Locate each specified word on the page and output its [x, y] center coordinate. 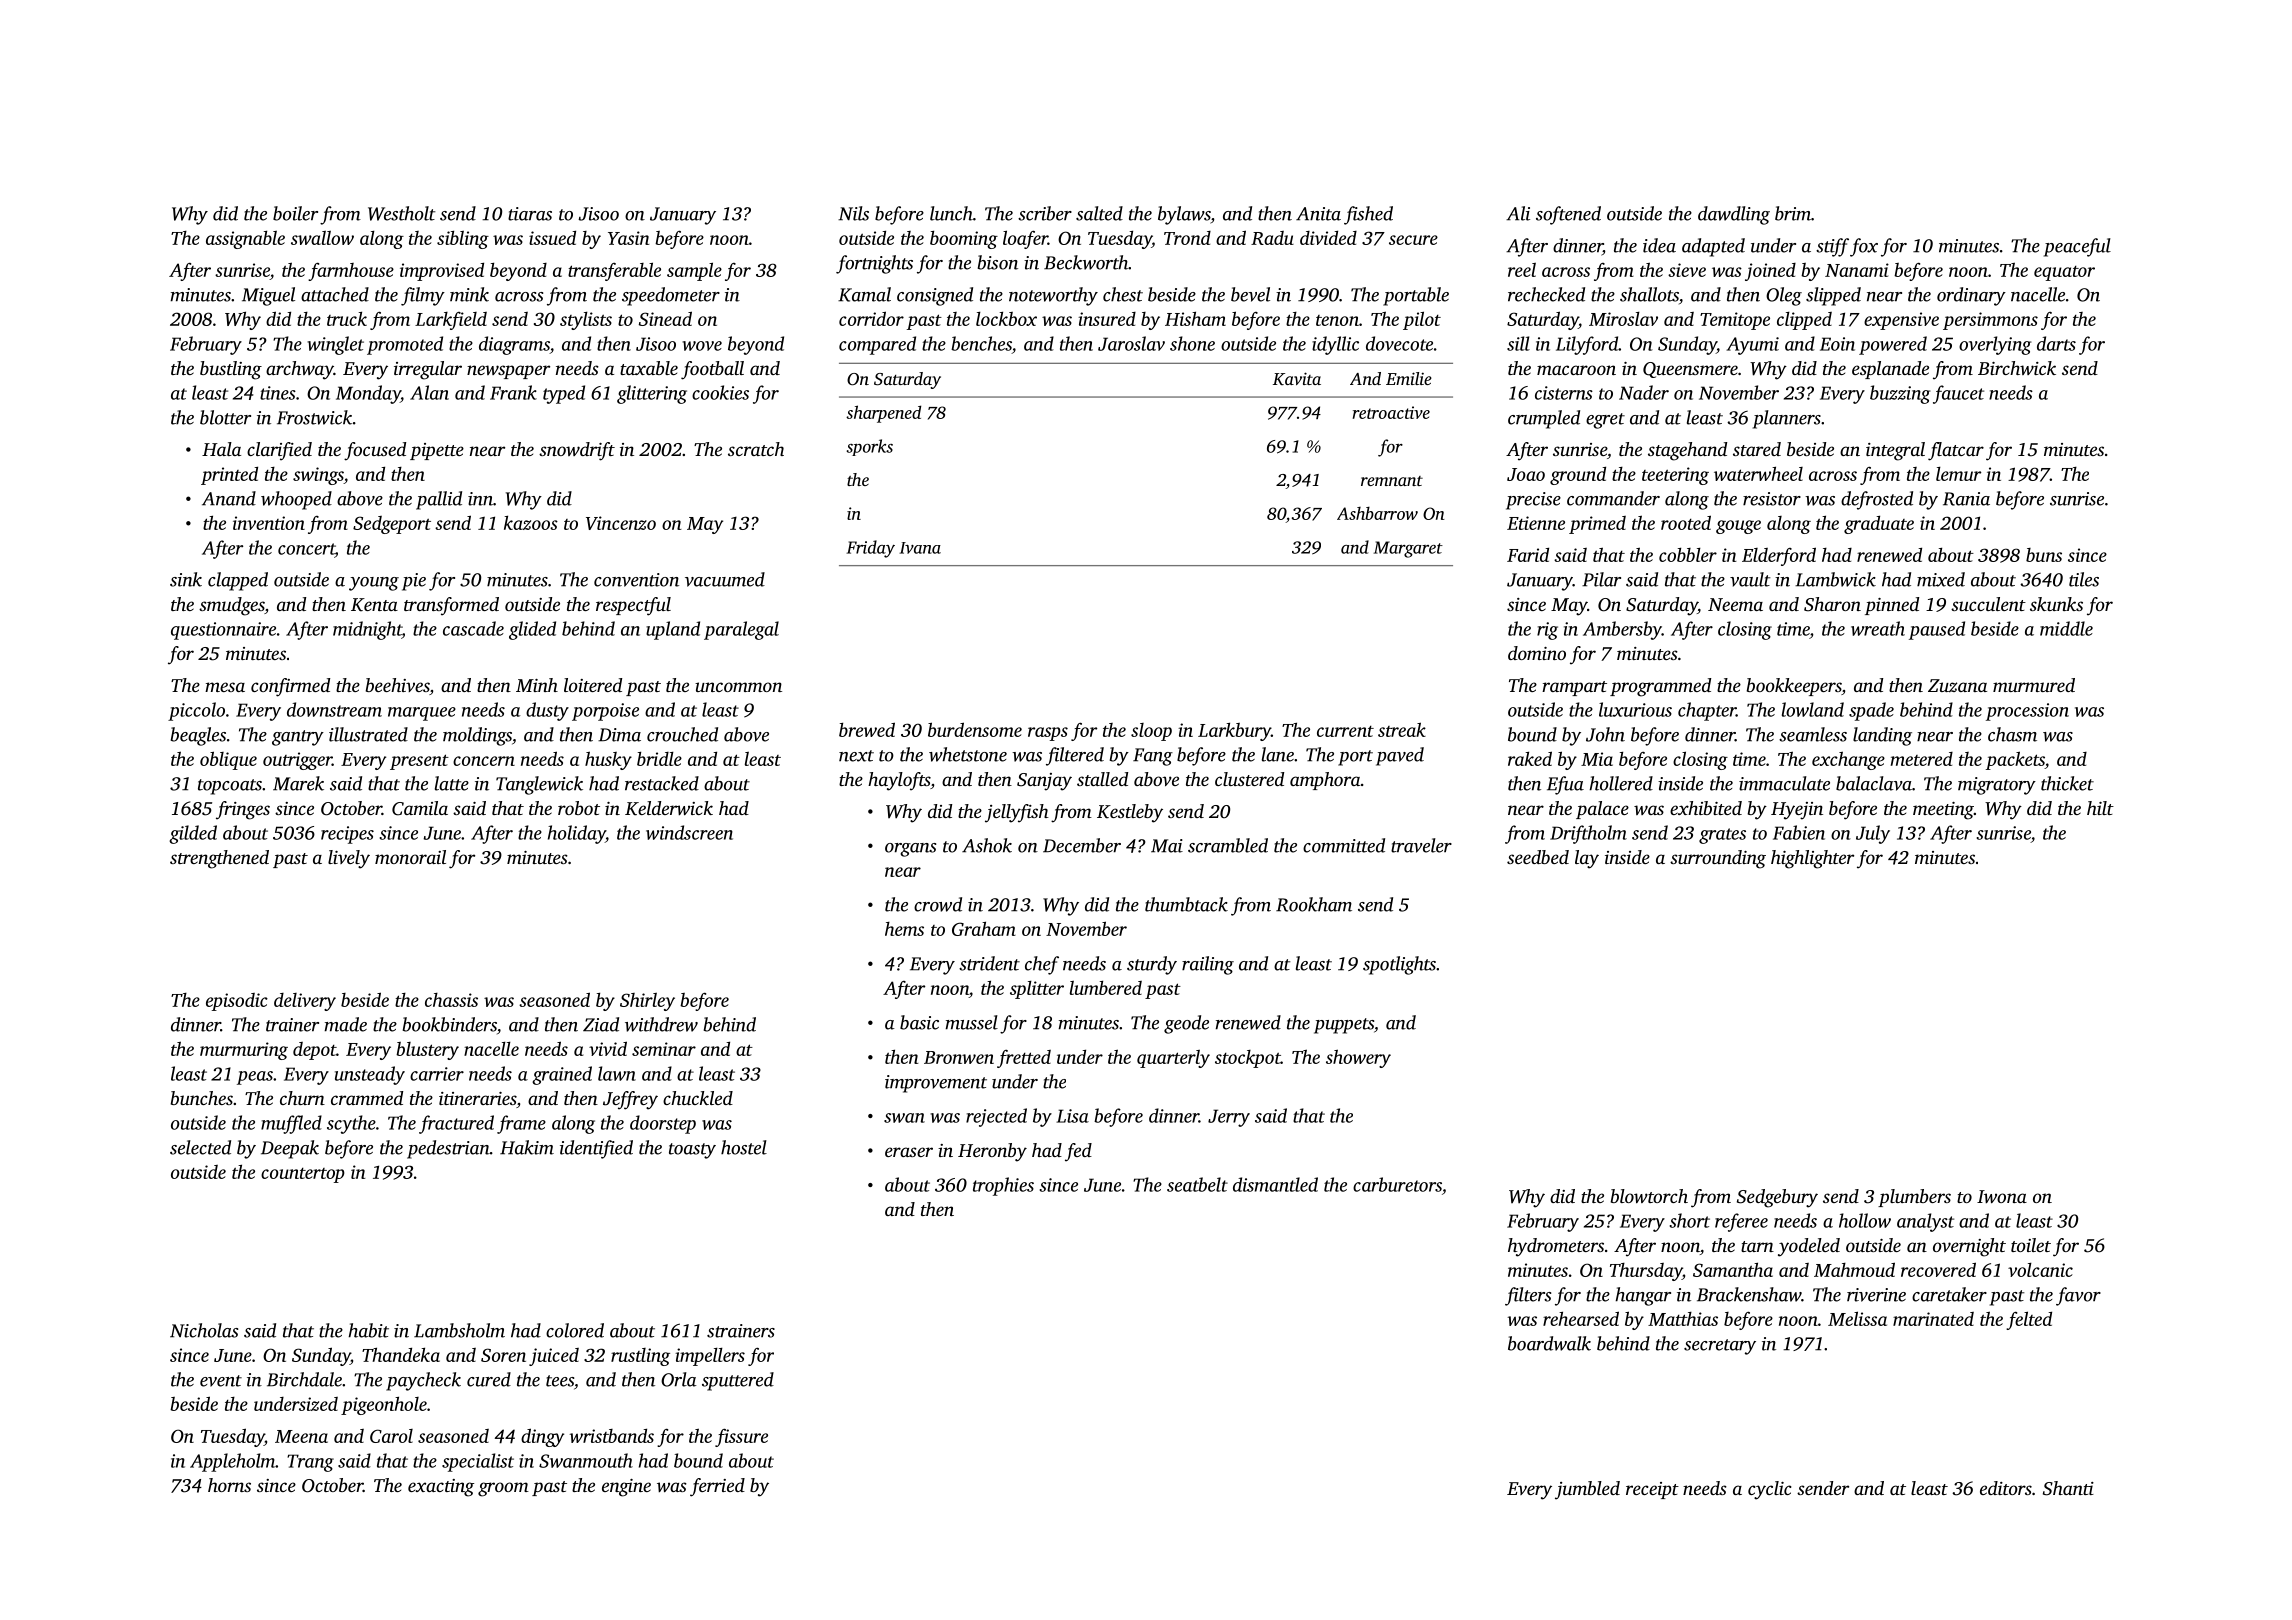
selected [200, 1147]
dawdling [1734, 215]
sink [186, 579]
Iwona [2002, 1196]
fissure [741, 1437]
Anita [1318, 214]
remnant [1392, 481]
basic [919, 1022]
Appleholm [233, 1462]
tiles [2084, 579]
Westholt [401, 213]
